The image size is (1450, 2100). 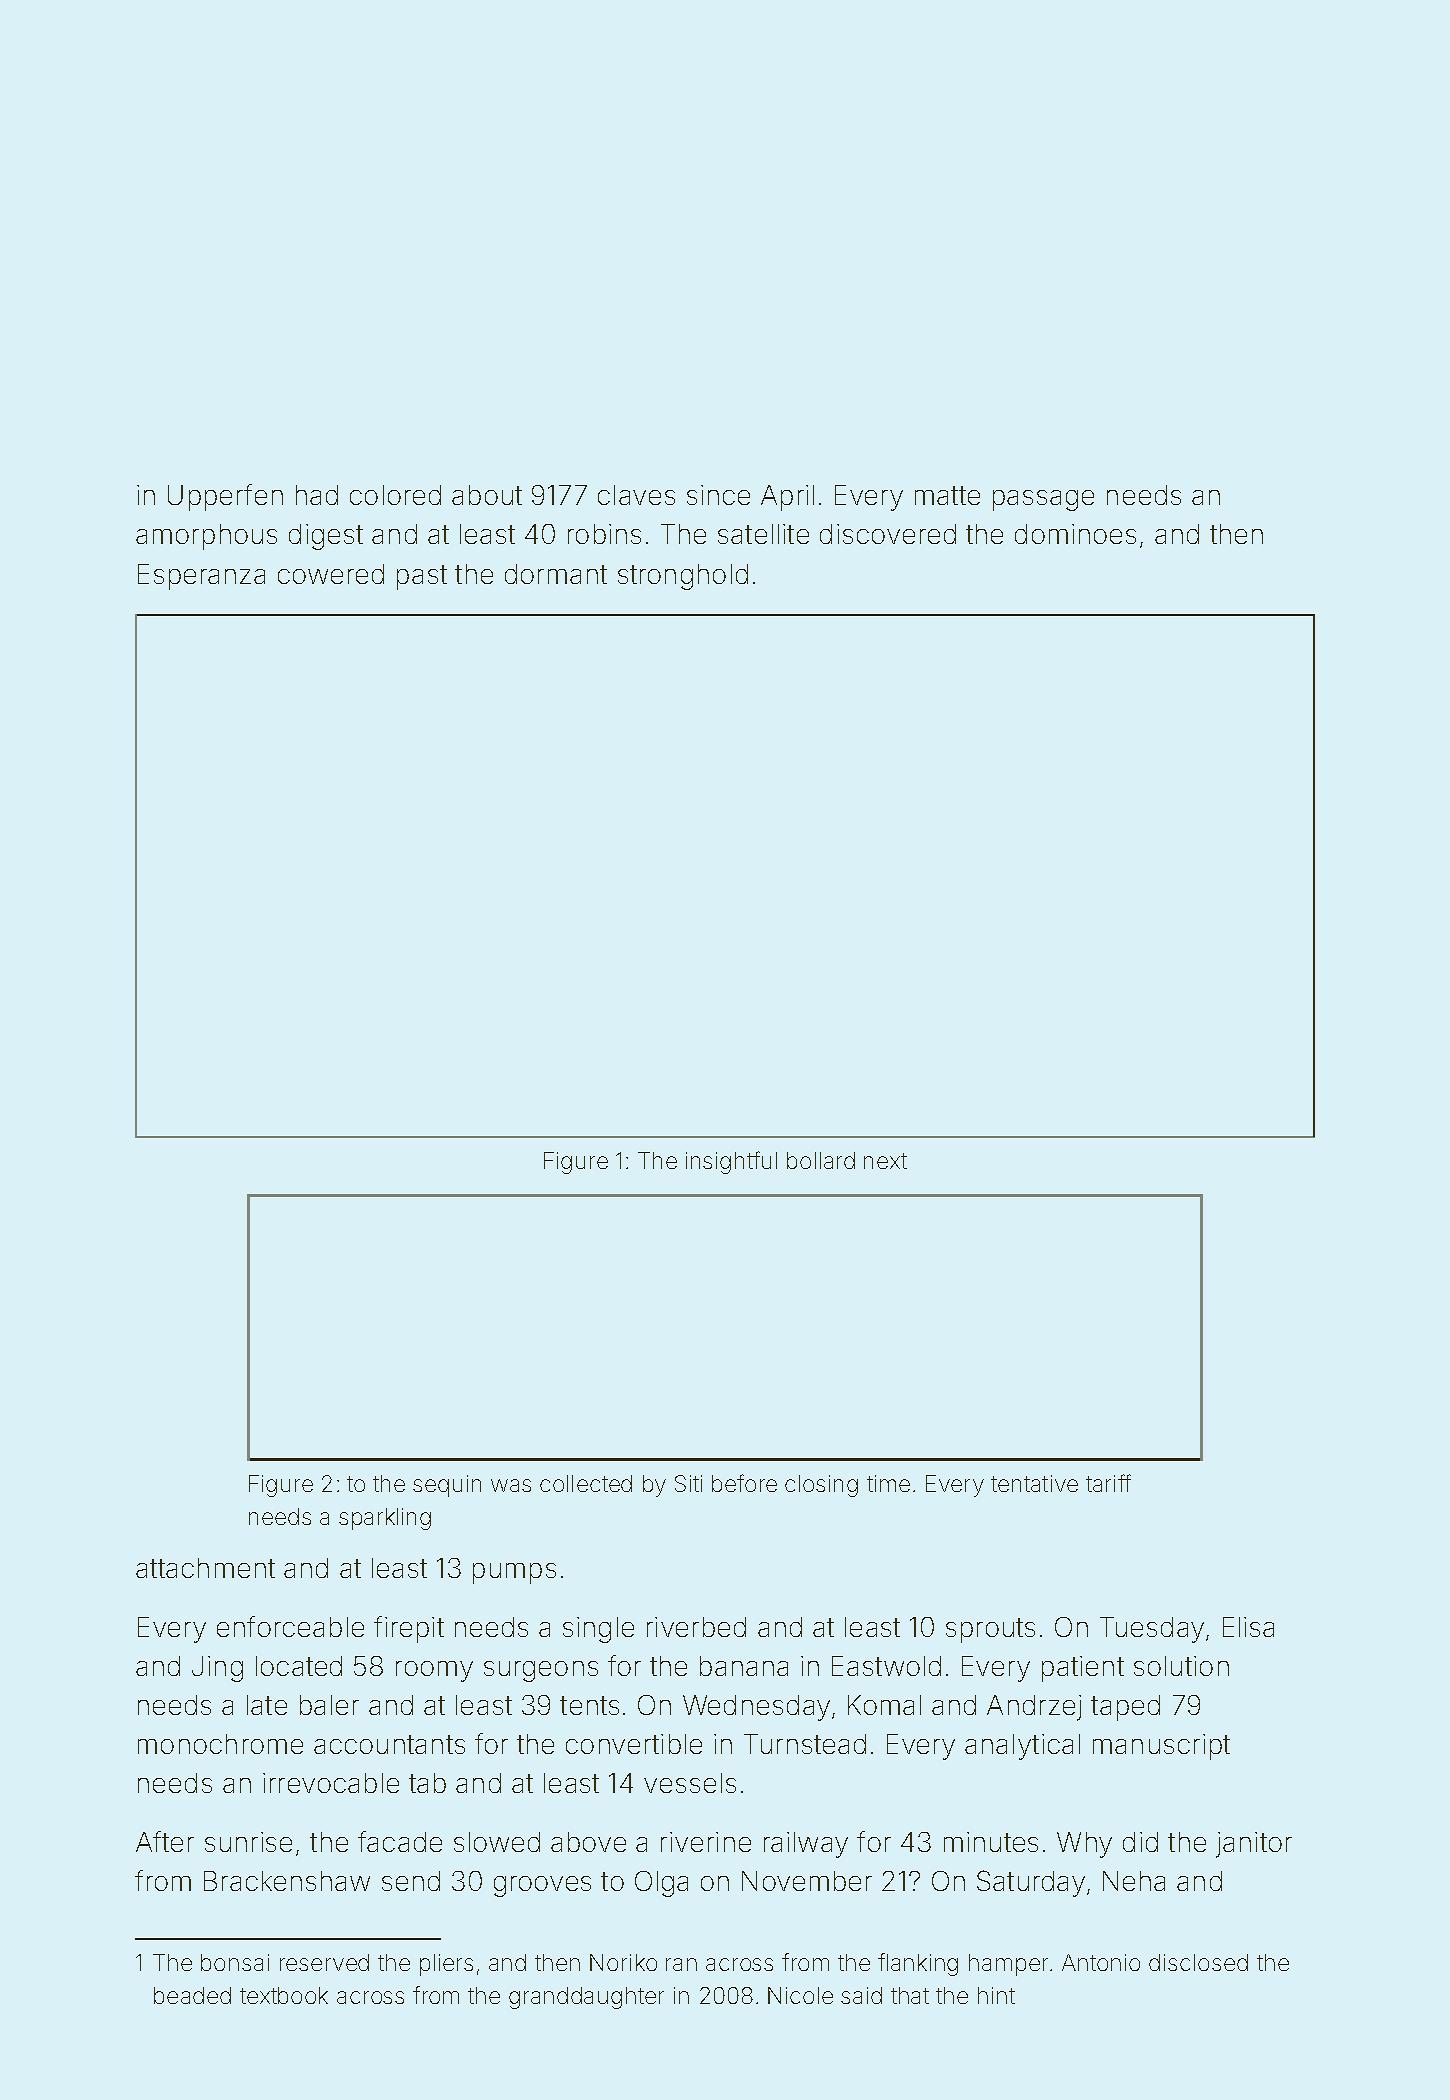 I want to click on next, so click(x=885, y=1161).
